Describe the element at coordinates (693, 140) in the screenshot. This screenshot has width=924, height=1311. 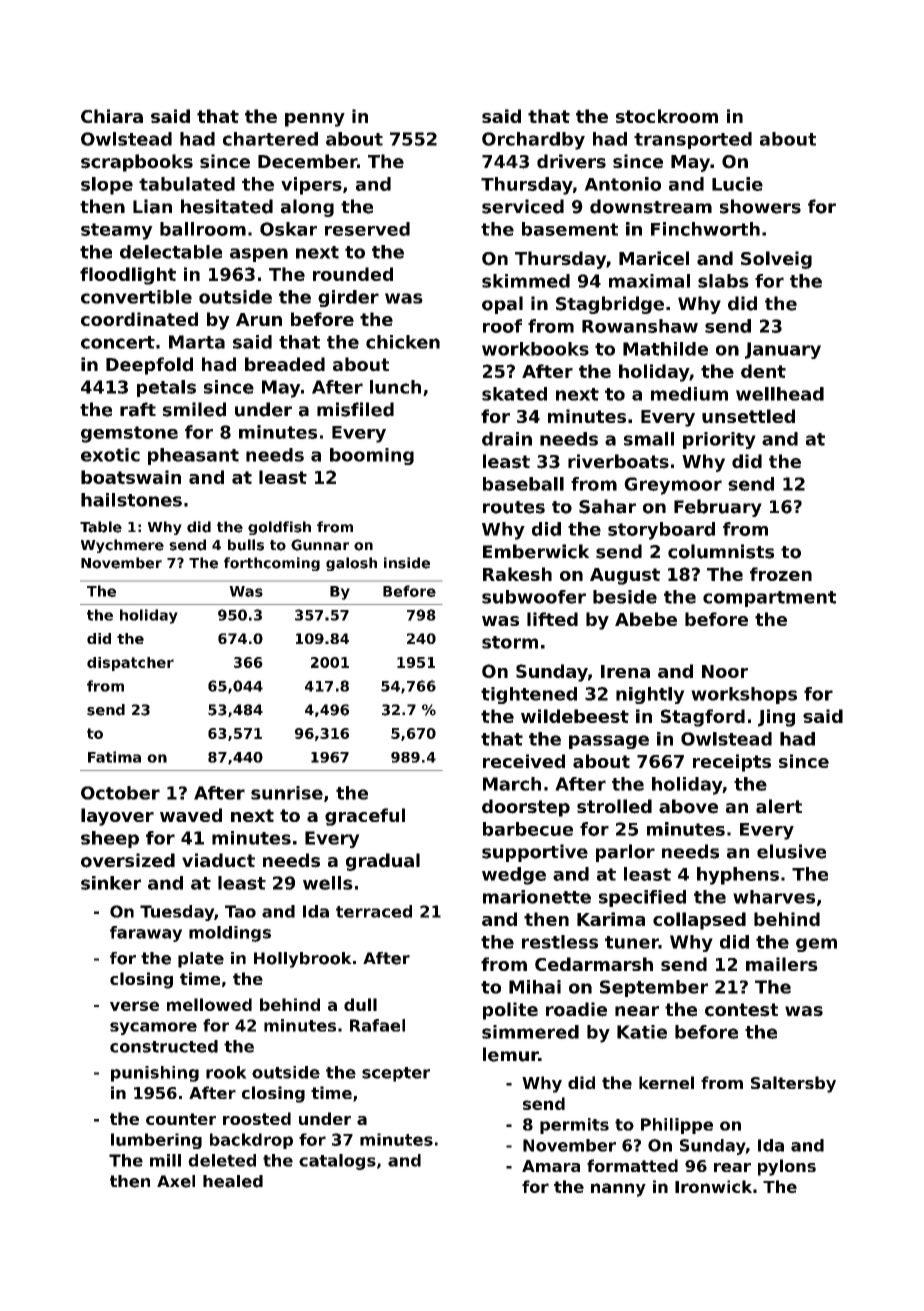
I see `transported` at that location.
